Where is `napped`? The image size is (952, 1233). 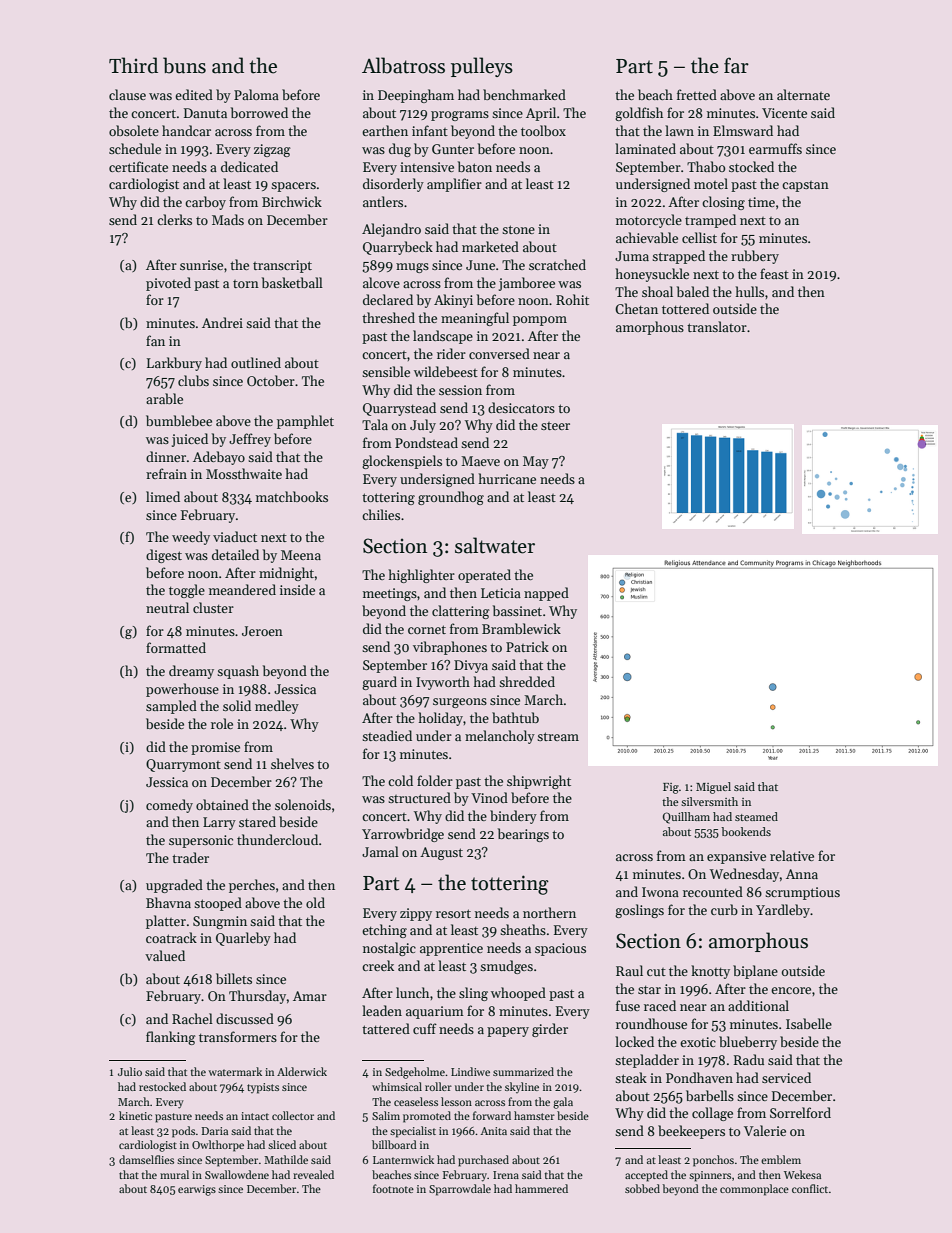 napped is located at coordinates (546, 594).
